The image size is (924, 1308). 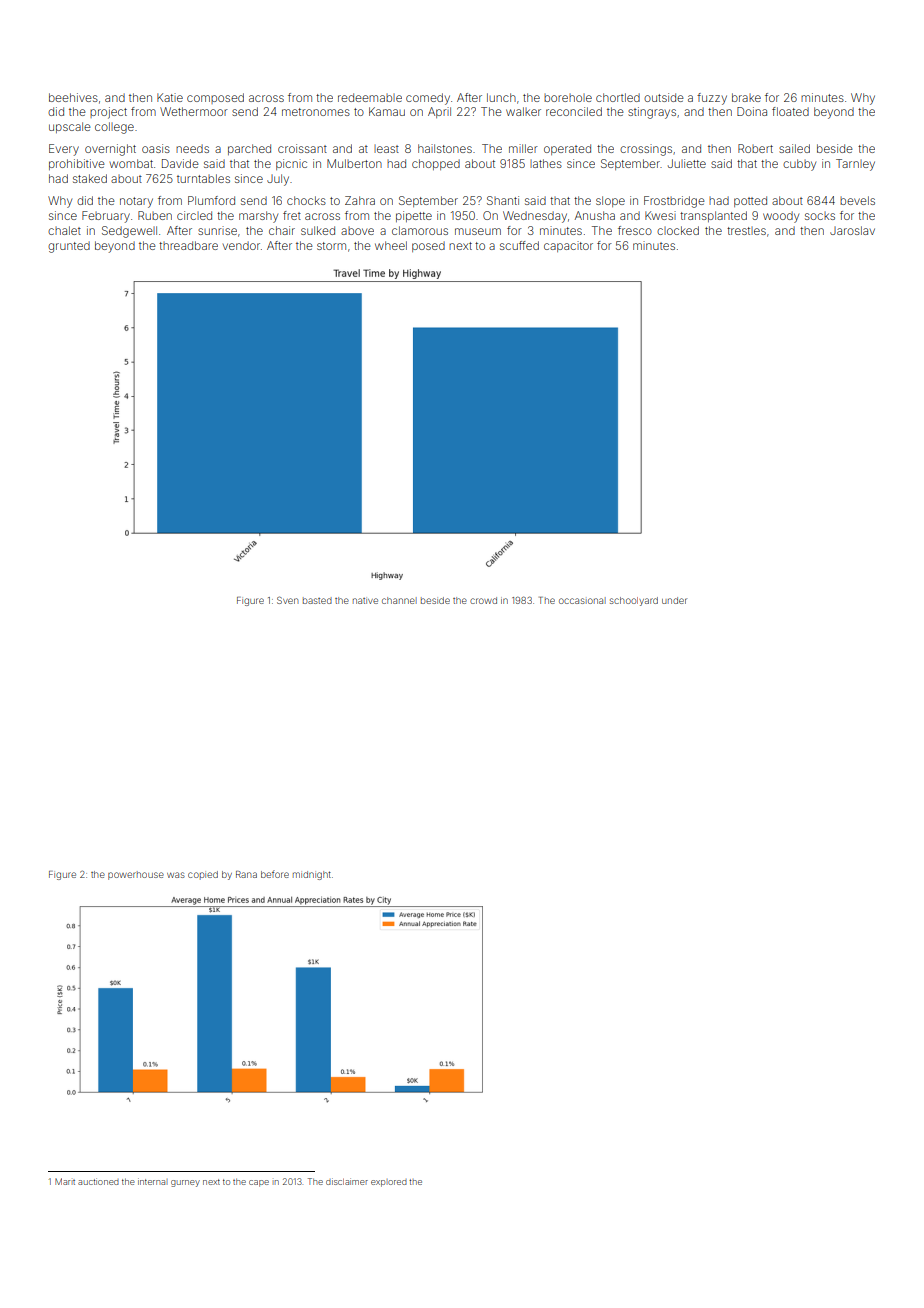 I want to click on powerhouse, so click(x=136, y=875).
